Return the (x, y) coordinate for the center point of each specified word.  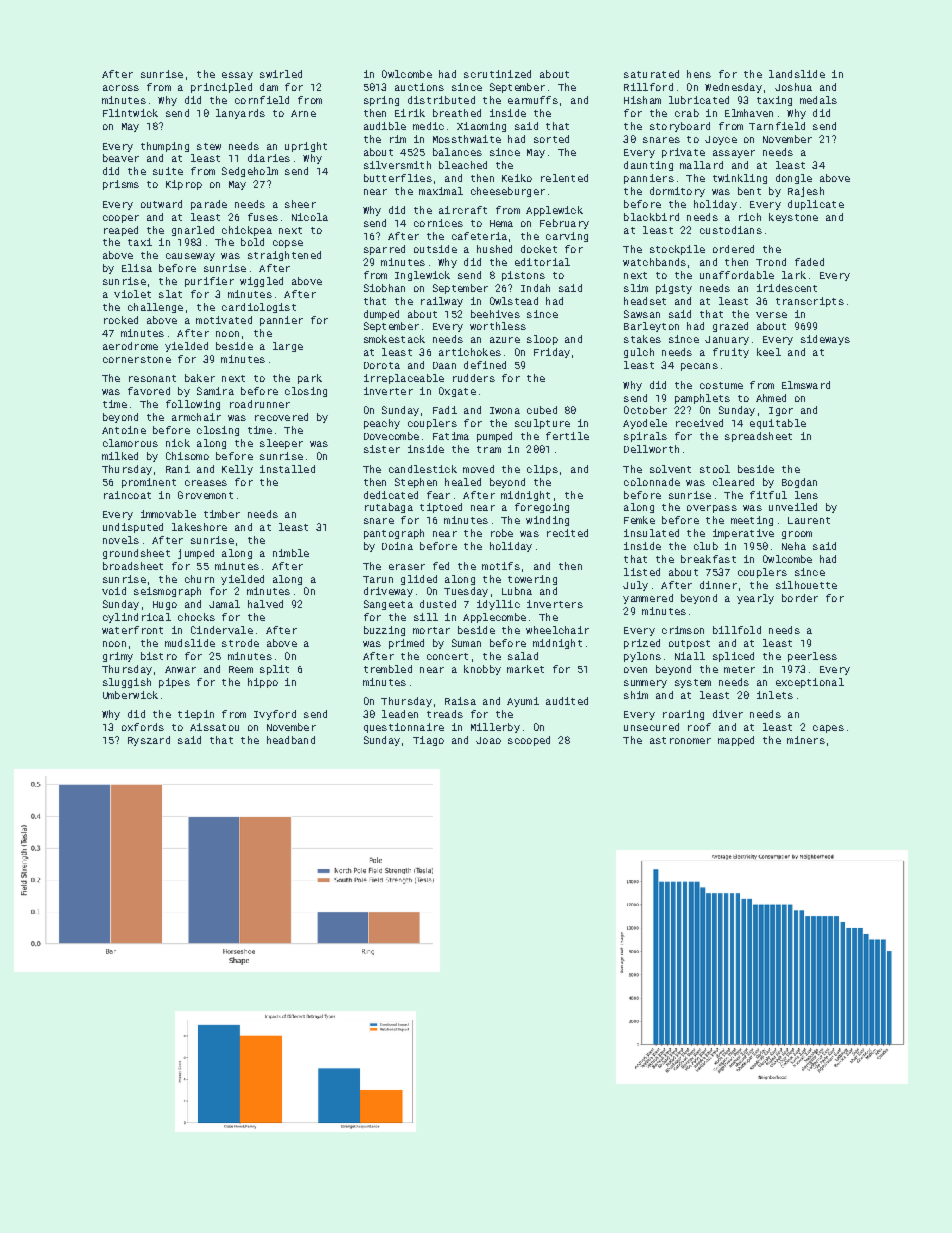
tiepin (196, 715)
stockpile (677, 250)
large (288, 347)
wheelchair (557, 630)
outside (435, 249)
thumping (165, 147)
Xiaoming (481, 127)
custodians (731, 230)
